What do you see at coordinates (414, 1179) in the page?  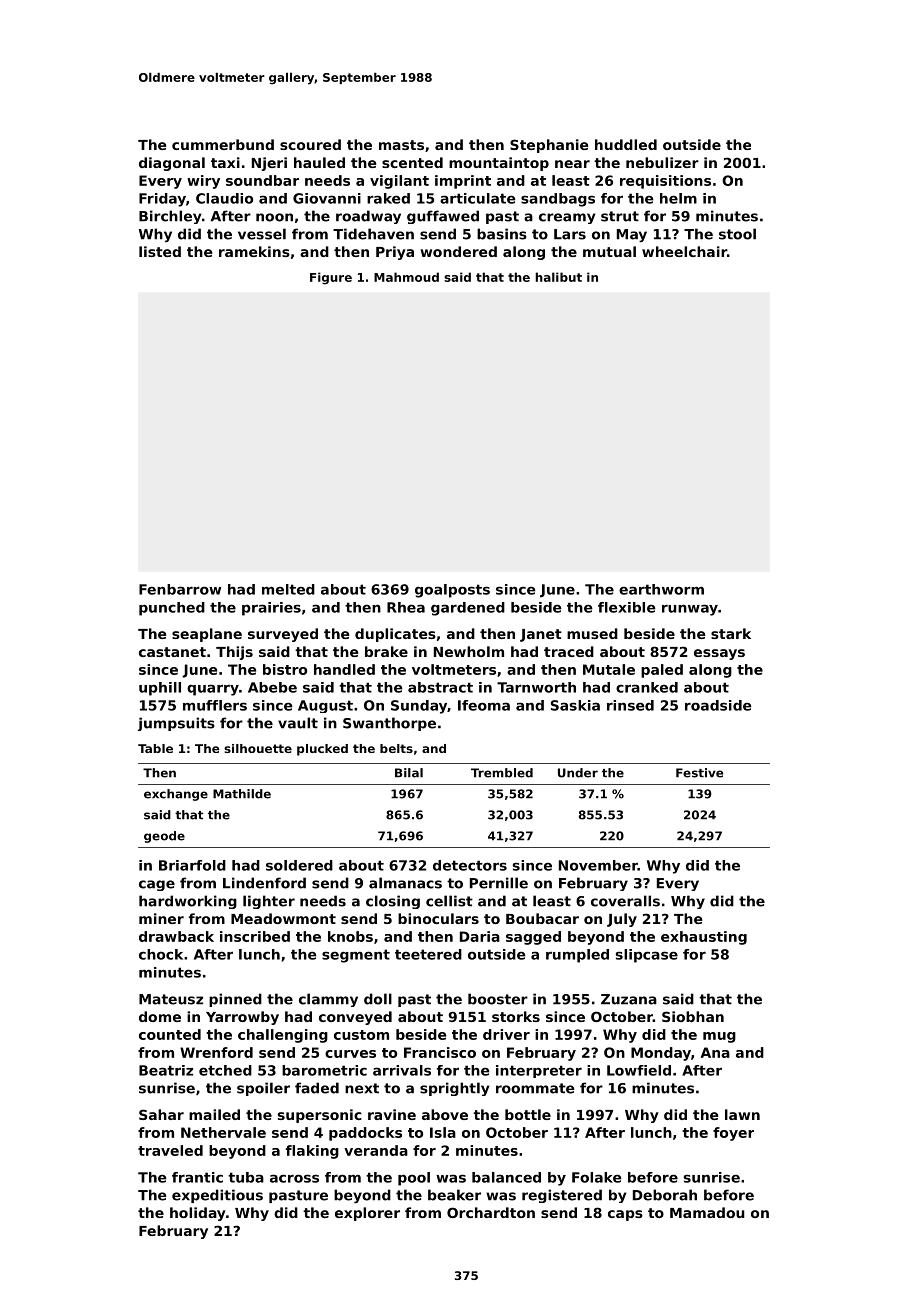 I see `pool` at bounding box center [414, 1179].
